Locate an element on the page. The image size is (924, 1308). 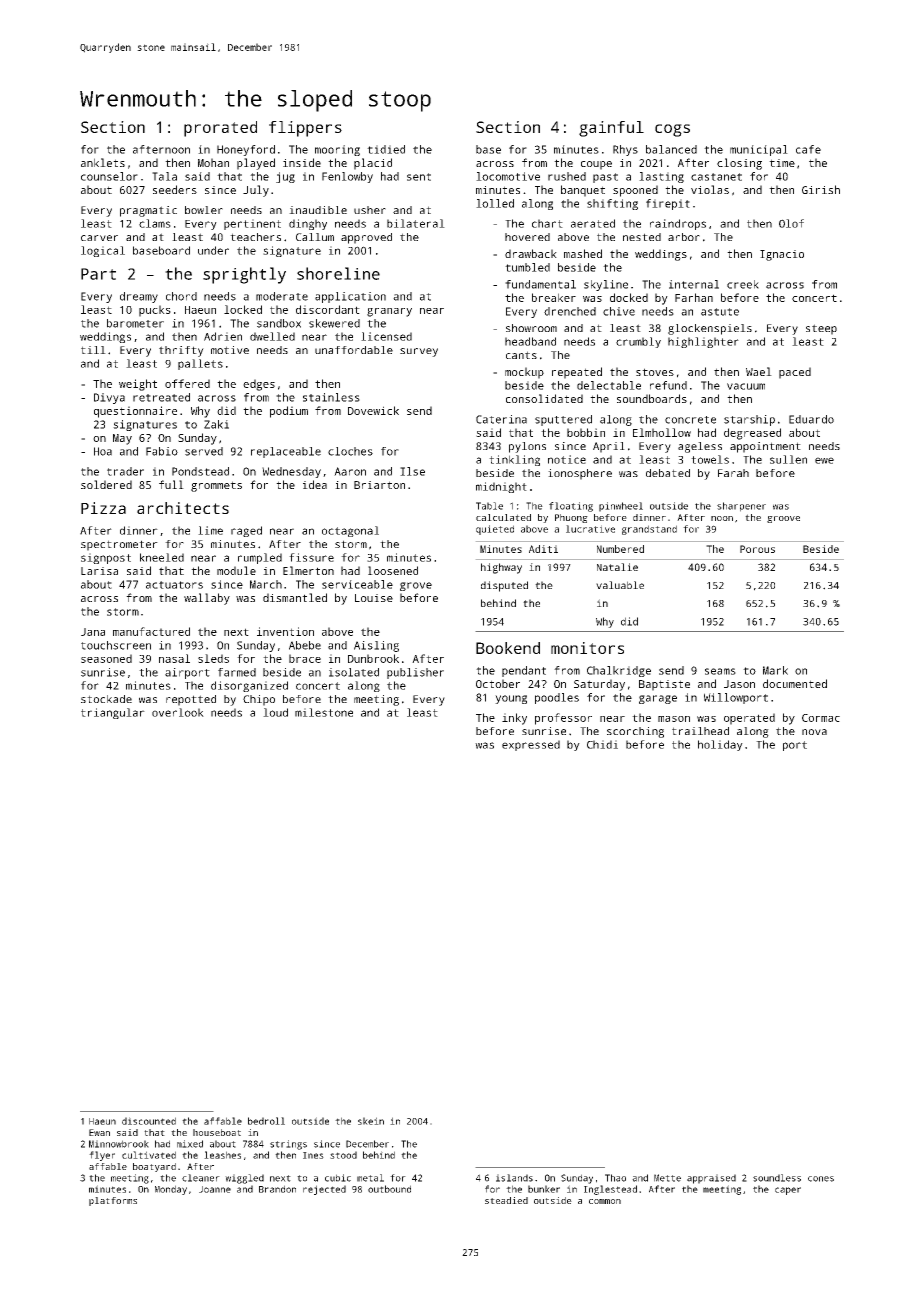
Baptiste is located at coordinates (664, 685).
